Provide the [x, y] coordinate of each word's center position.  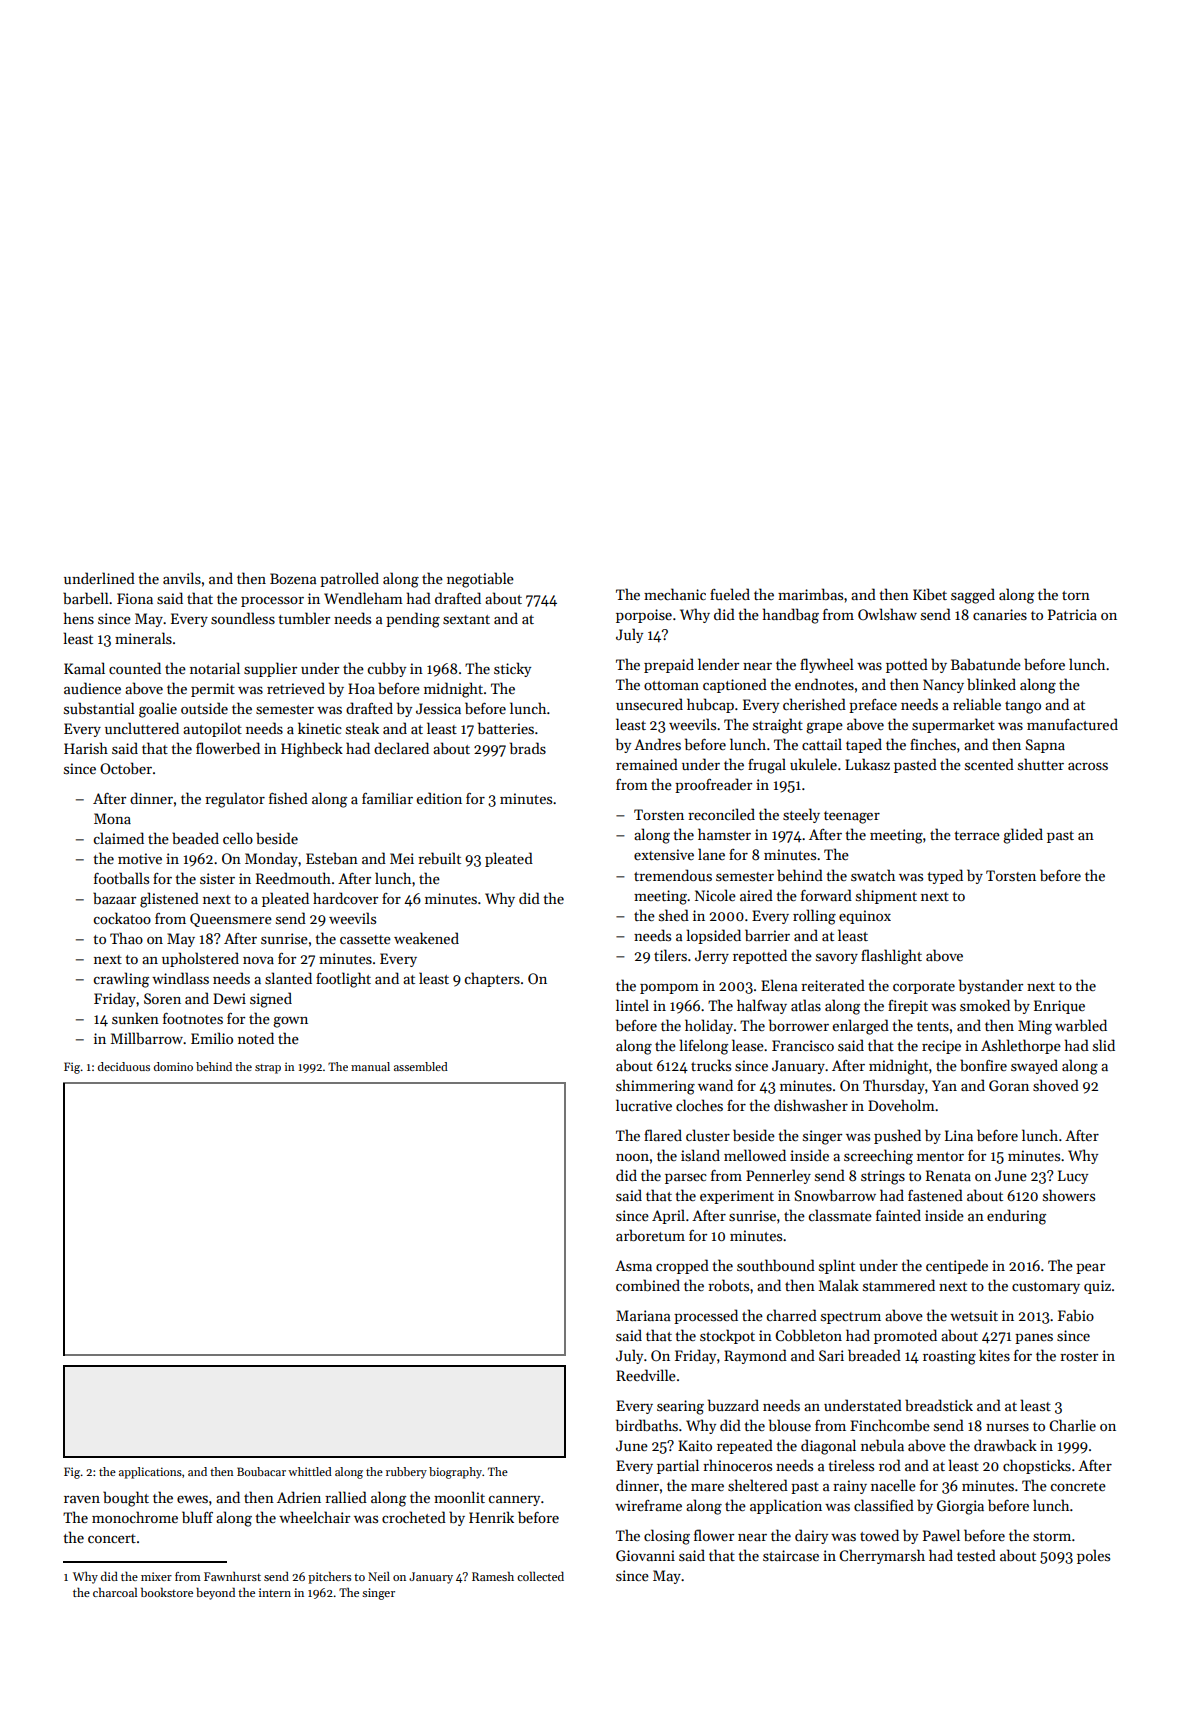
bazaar [114, 898]
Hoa [361, 688]
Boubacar [261, 1471]
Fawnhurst [232, 1576]
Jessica [438, 708]
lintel [632, 1005]
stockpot [727, 1336]
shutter [1041, 764]
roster [1079, 1356]
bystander [991, 986]
